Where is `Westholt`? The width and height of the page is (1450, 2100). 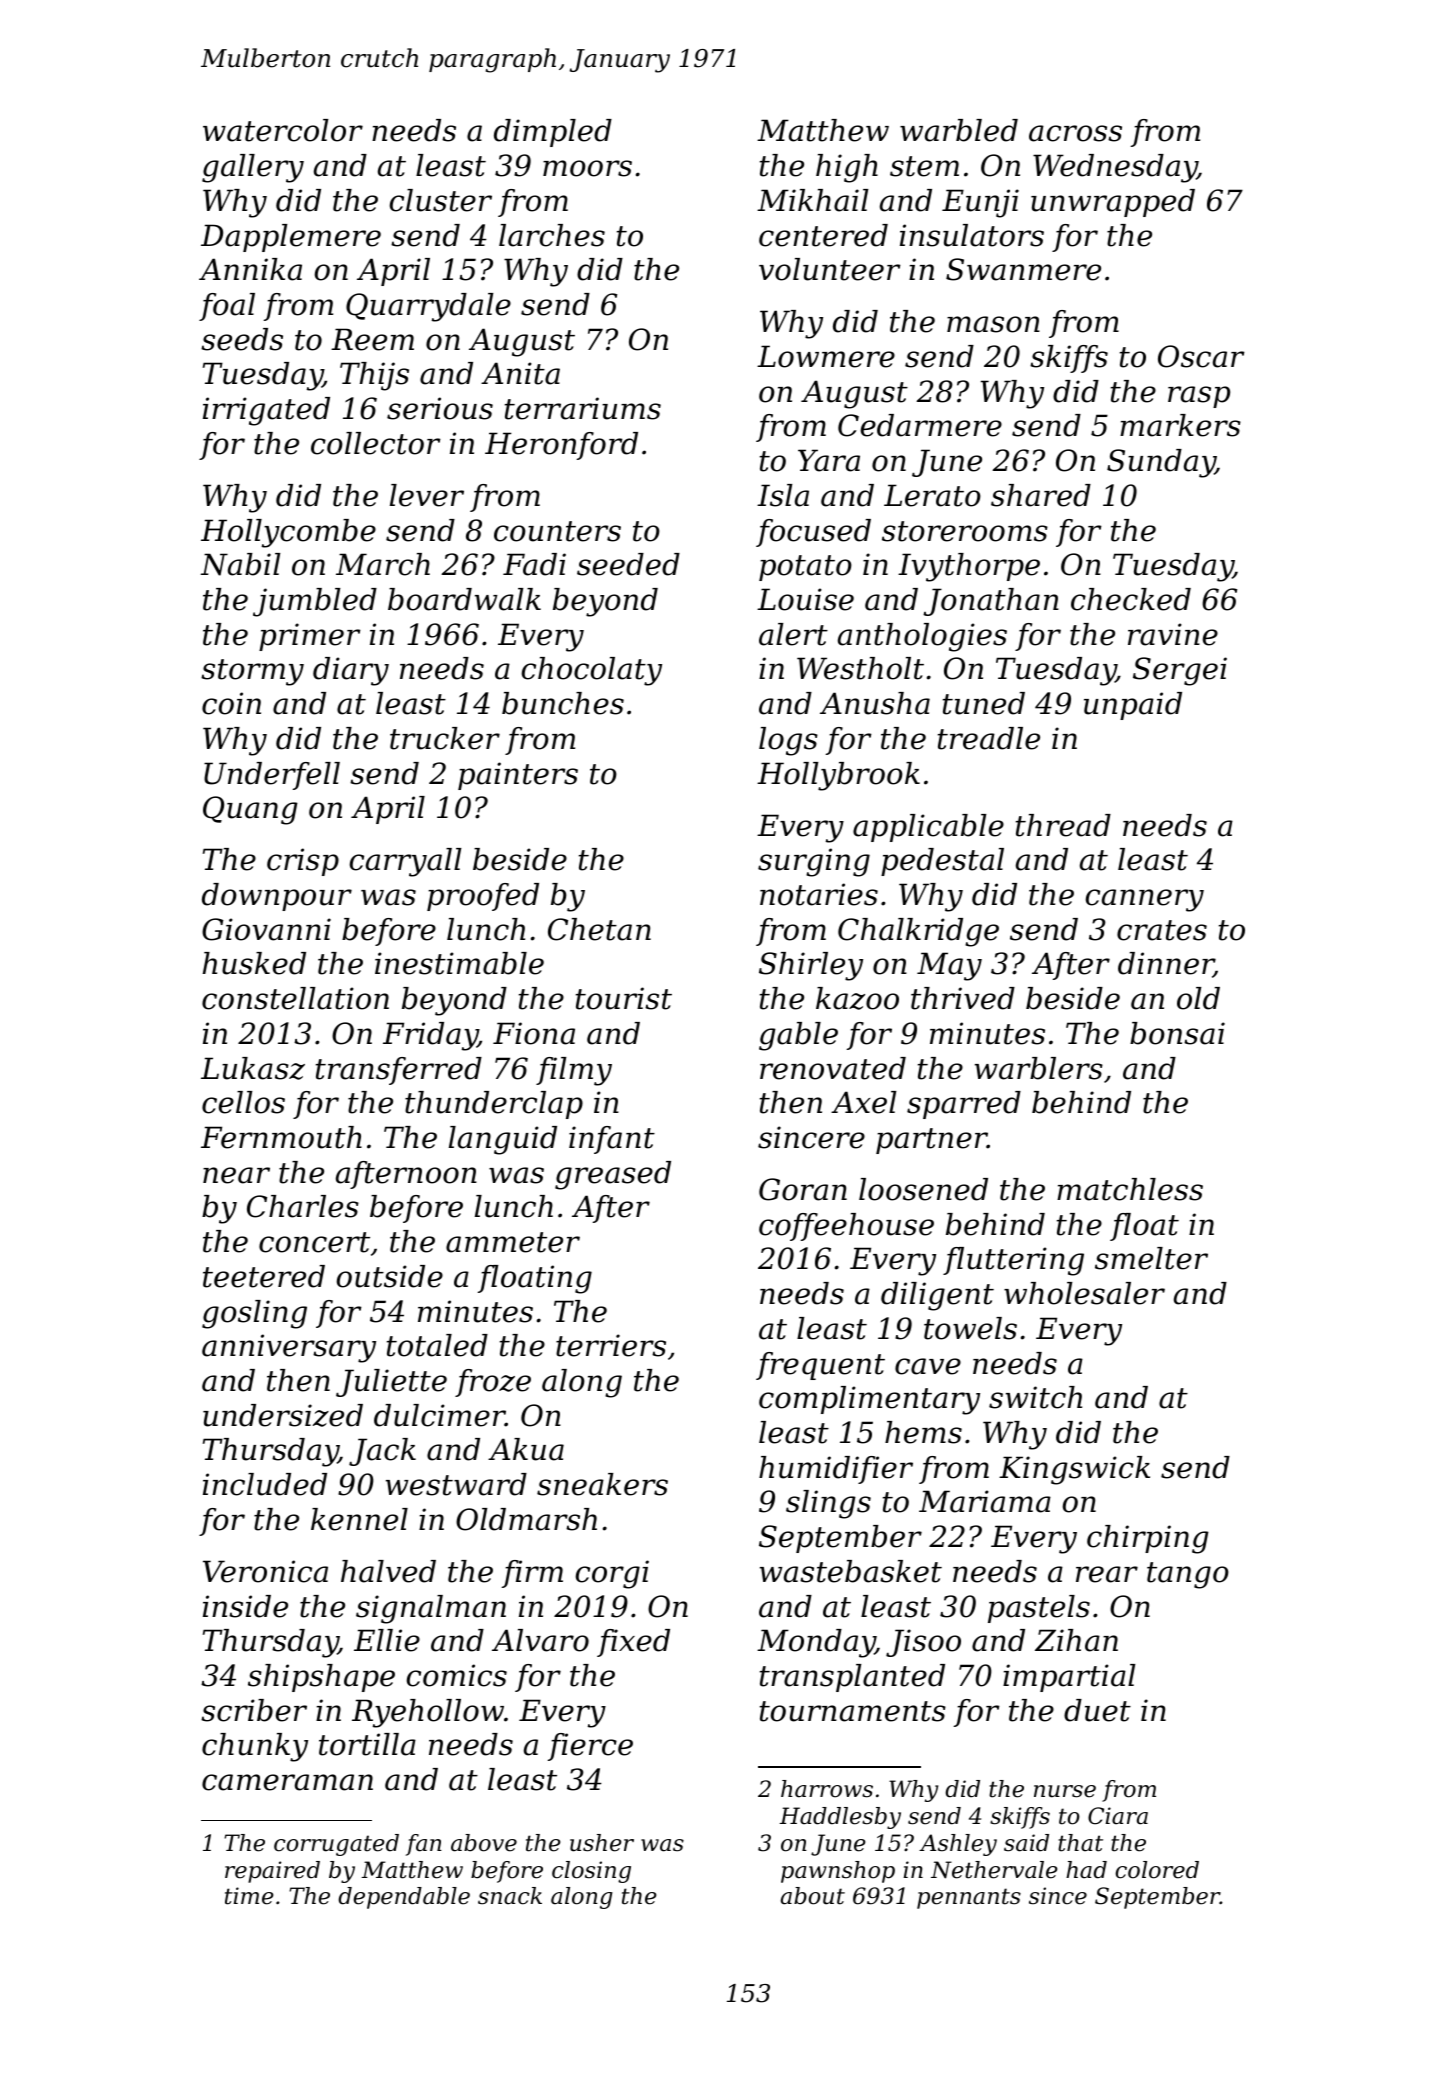 Westholt is located at coordinates (860, 668).
